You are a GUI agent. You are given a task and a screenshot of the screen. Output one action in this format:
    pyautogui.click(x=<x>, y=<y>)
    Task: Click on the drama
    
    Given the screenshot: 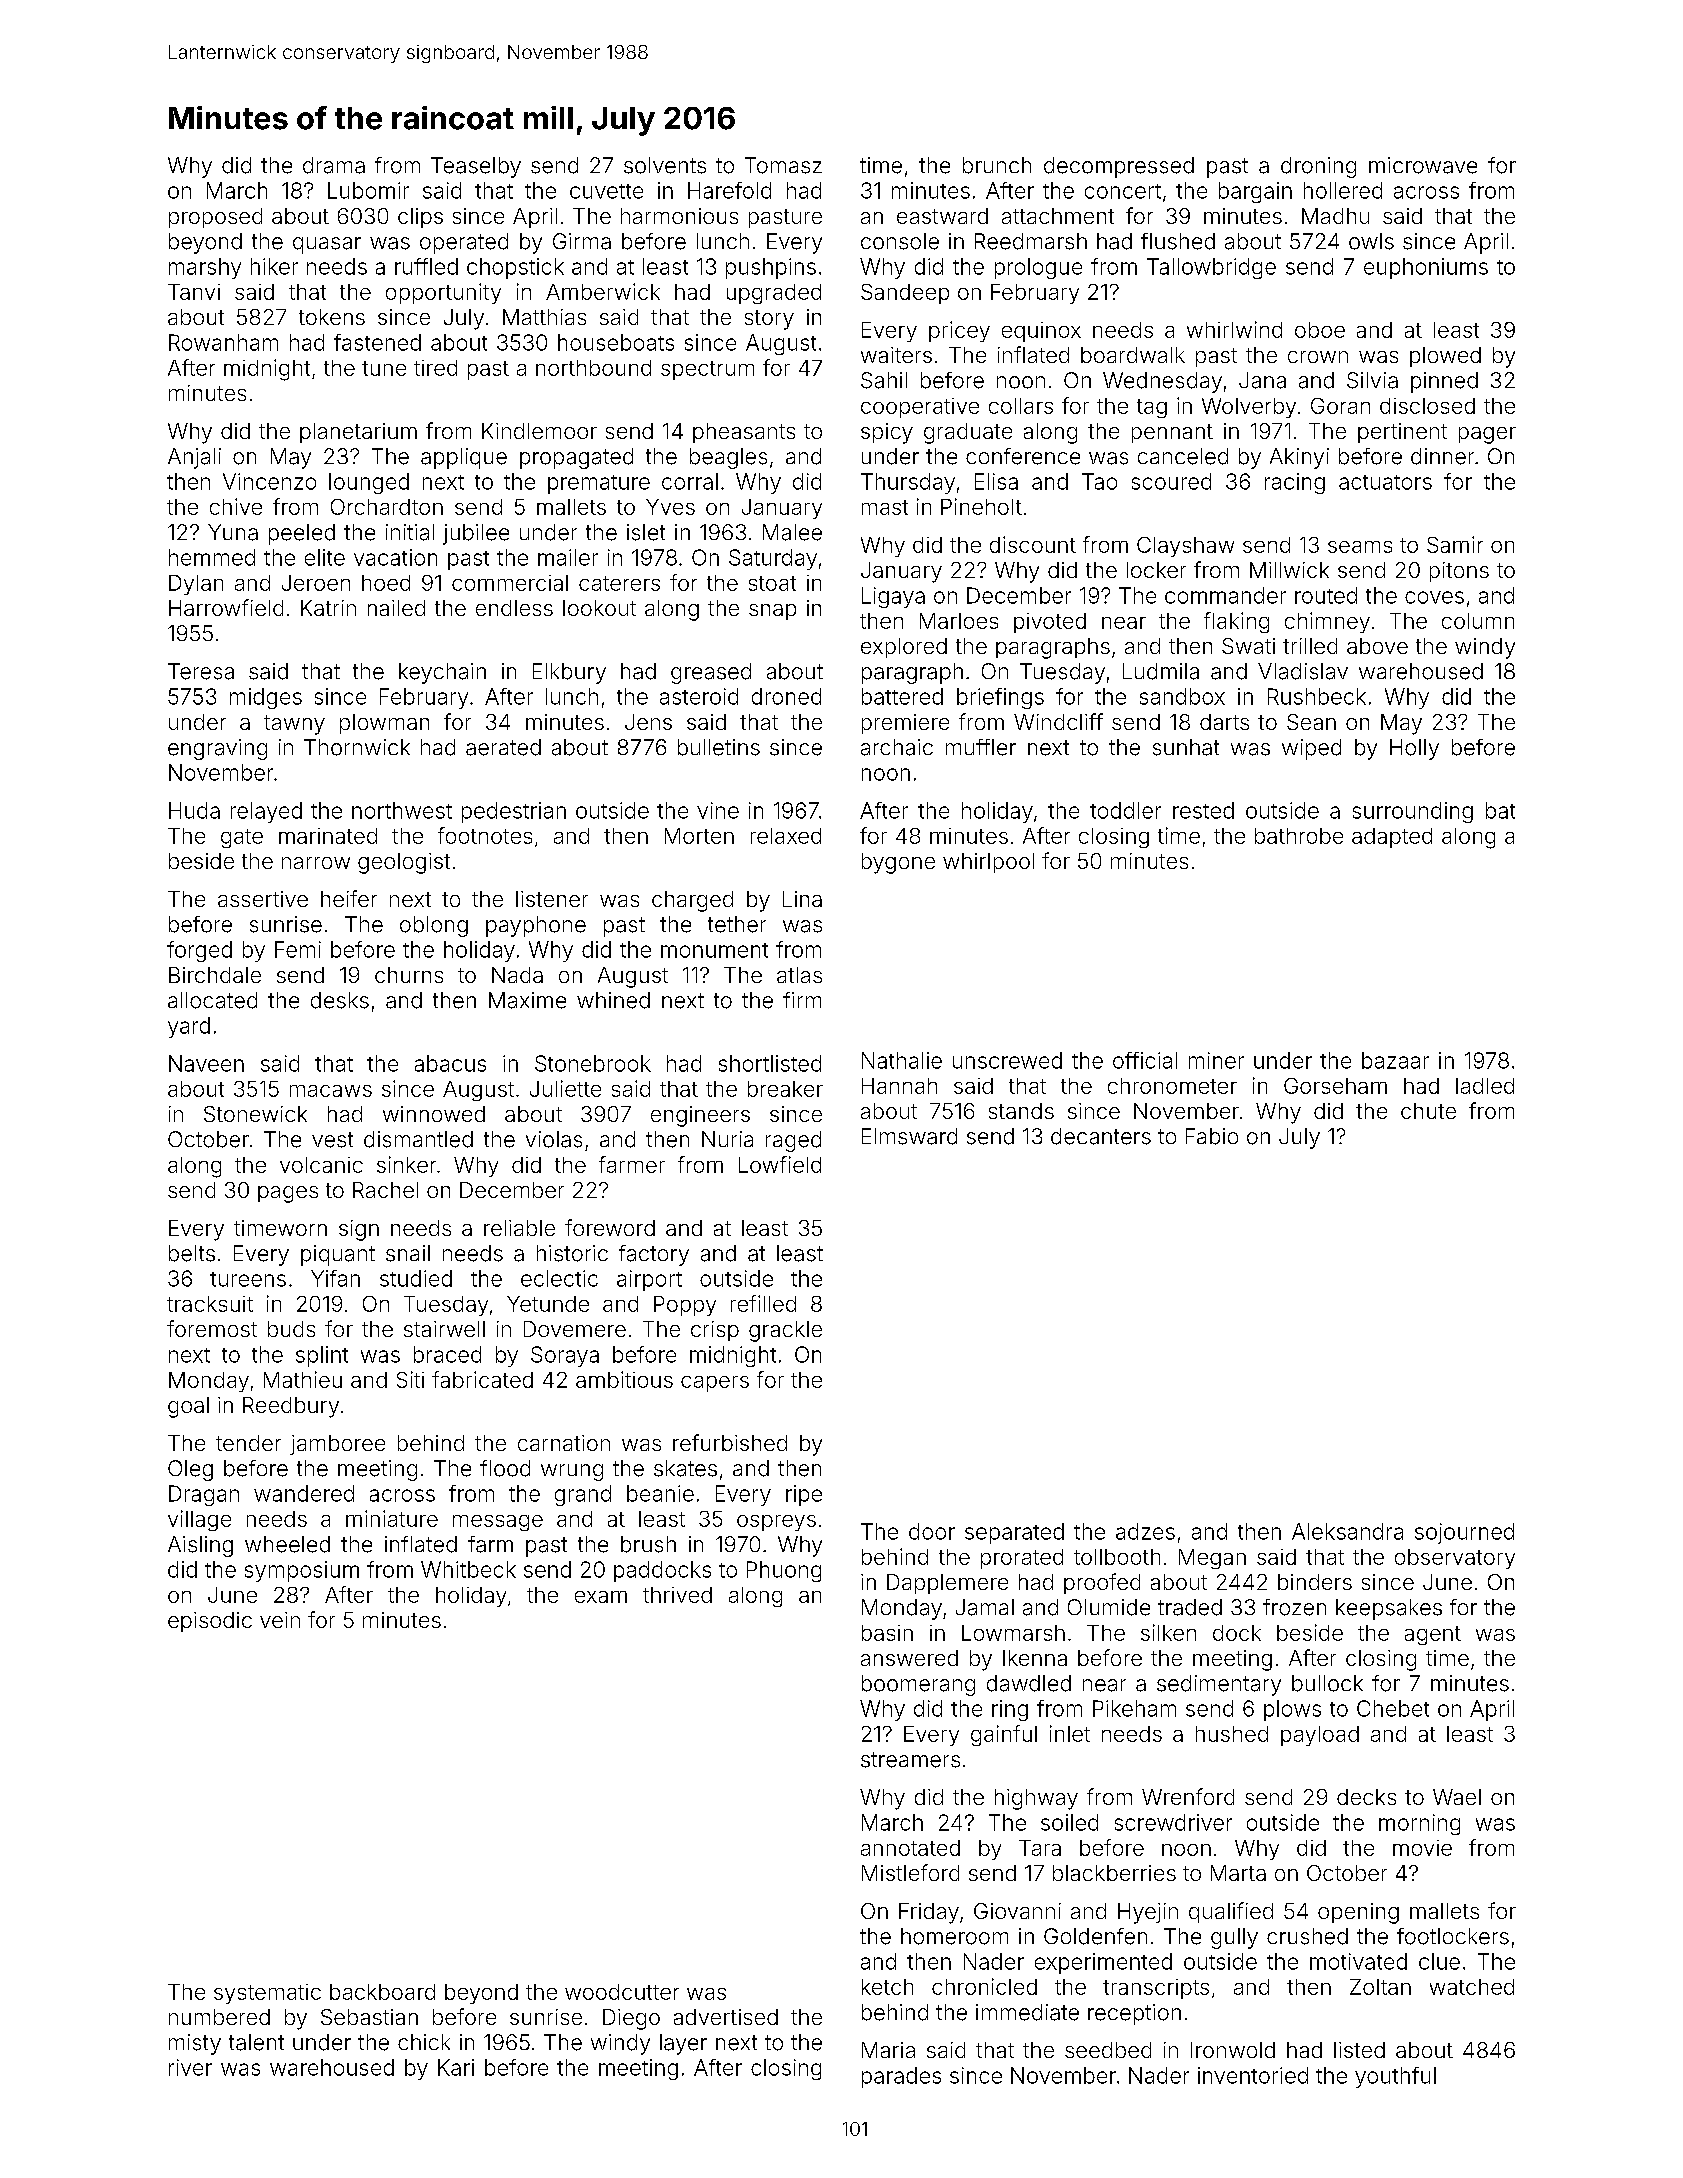 What is the action you would take?
    pyautogui.click(x=334, y=165)
